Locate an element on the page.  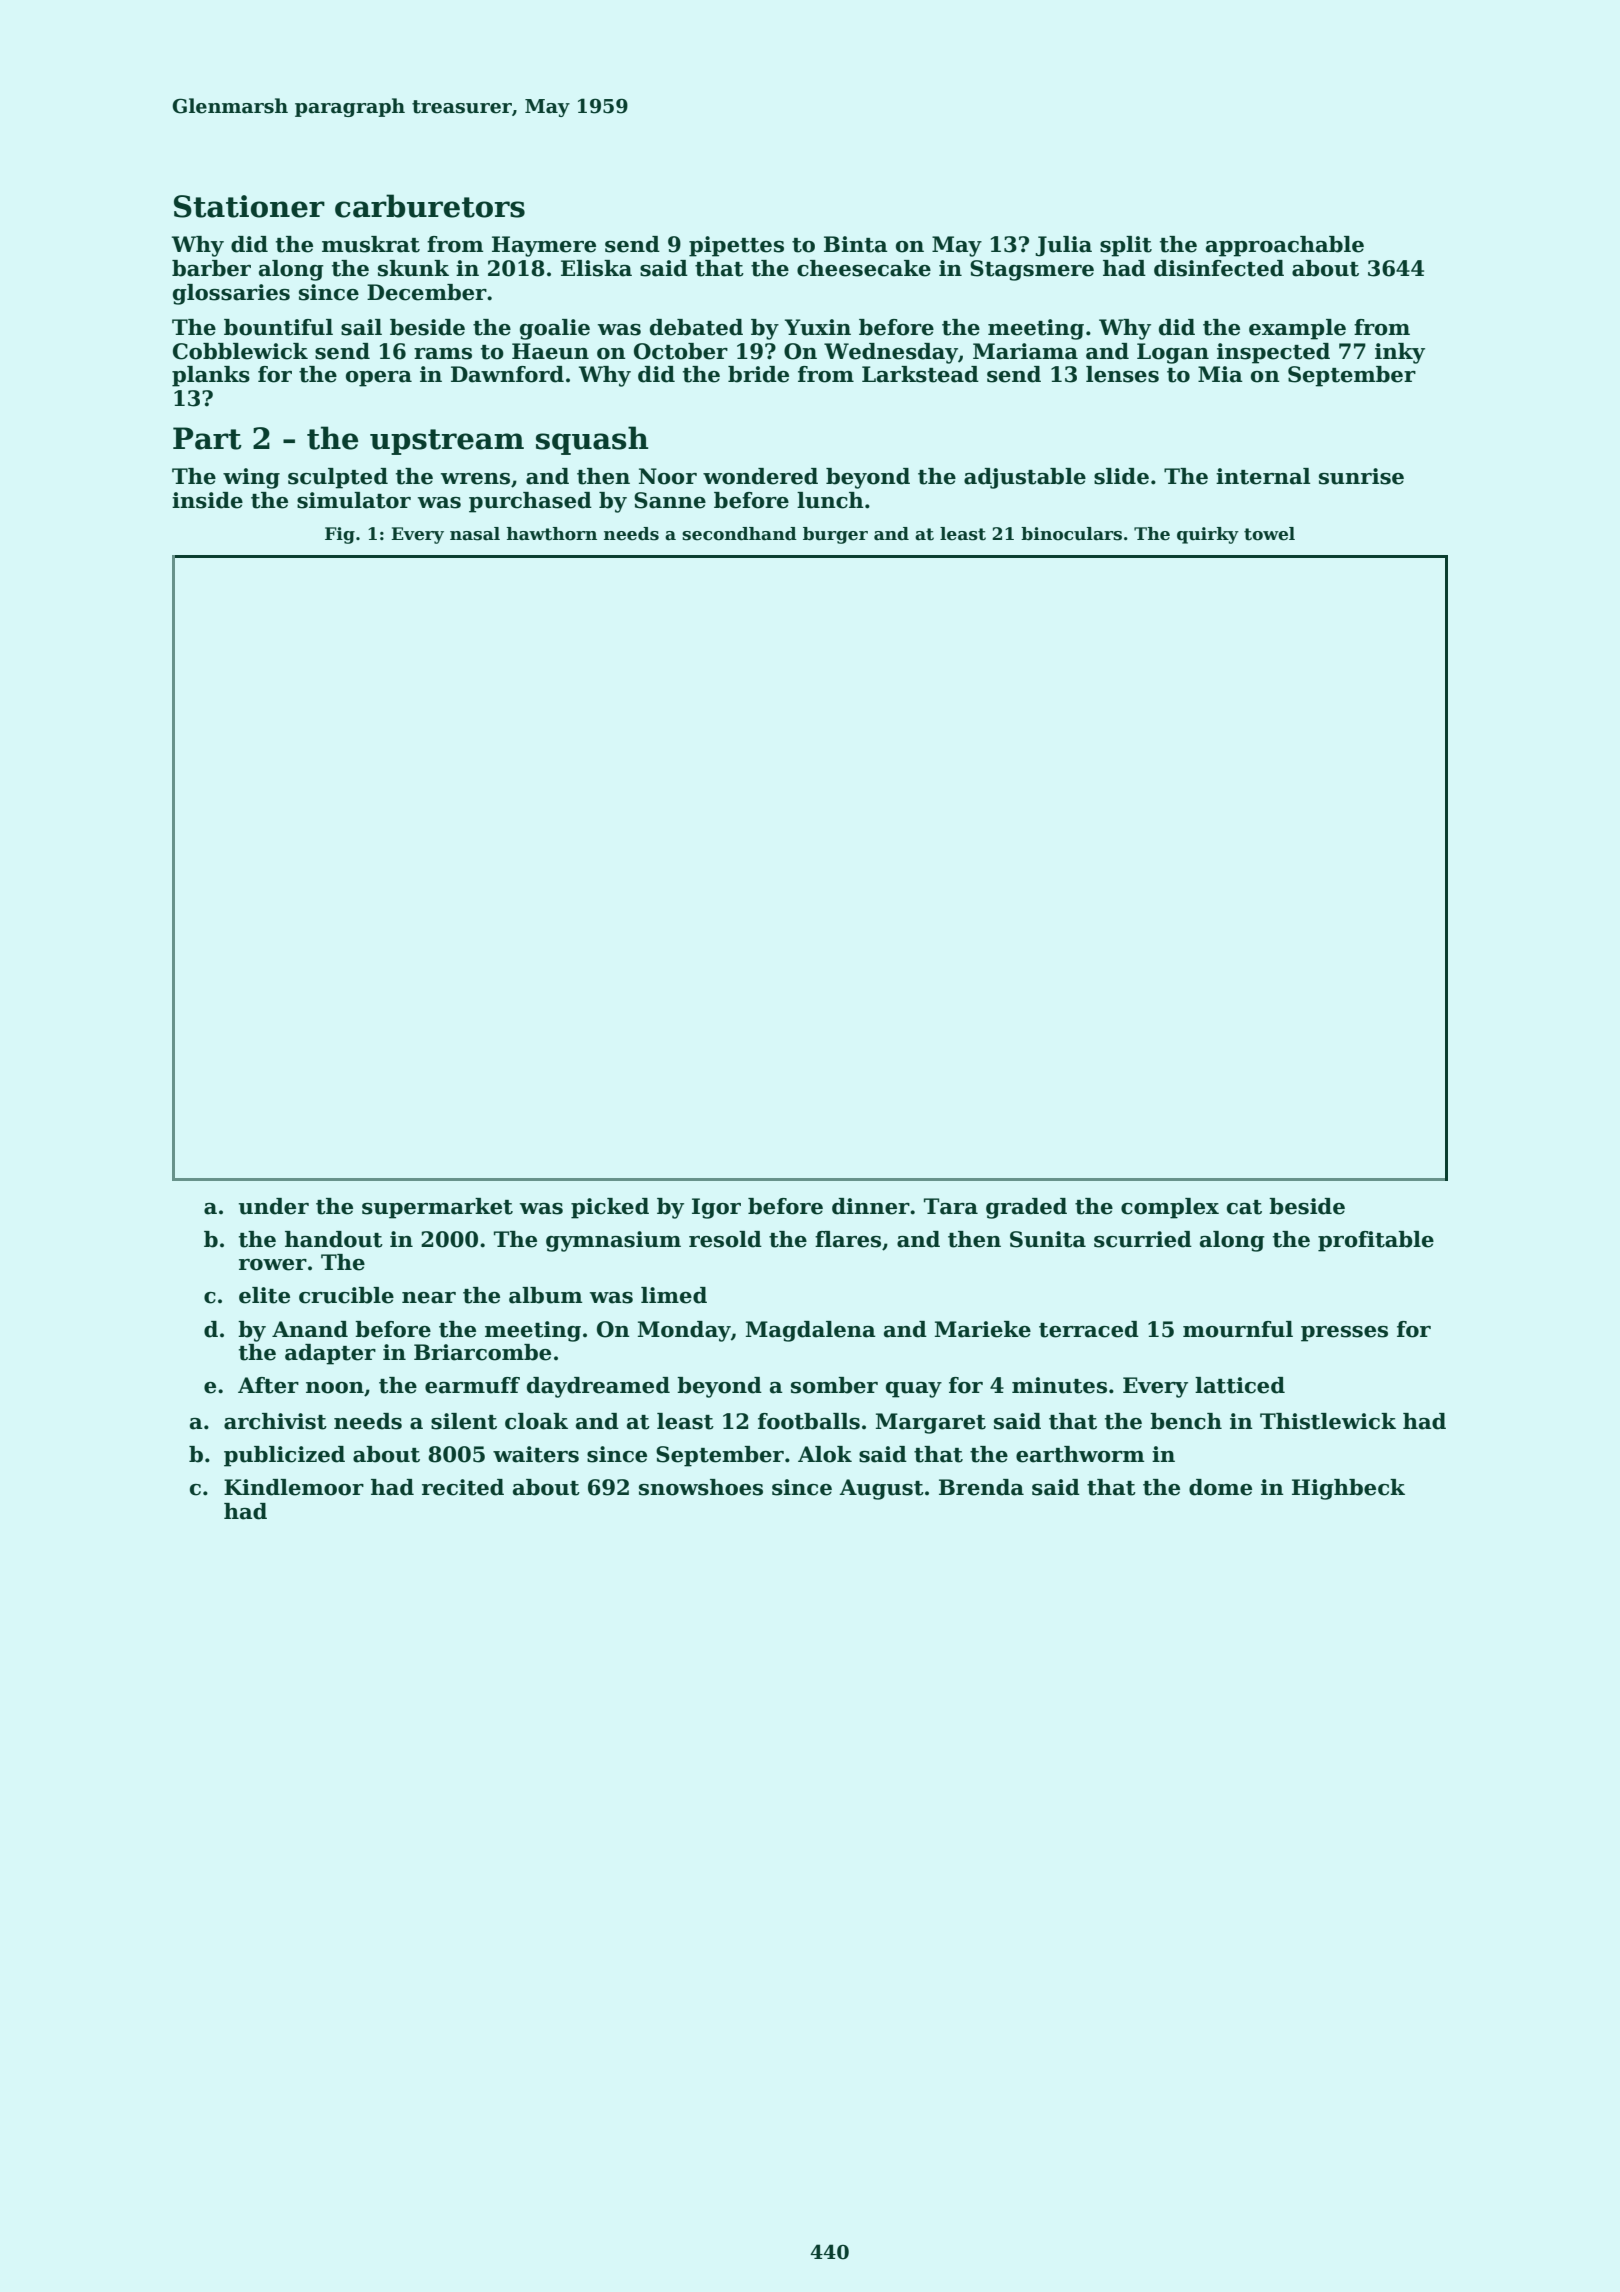
under is located at coordinates (274, 1206).
